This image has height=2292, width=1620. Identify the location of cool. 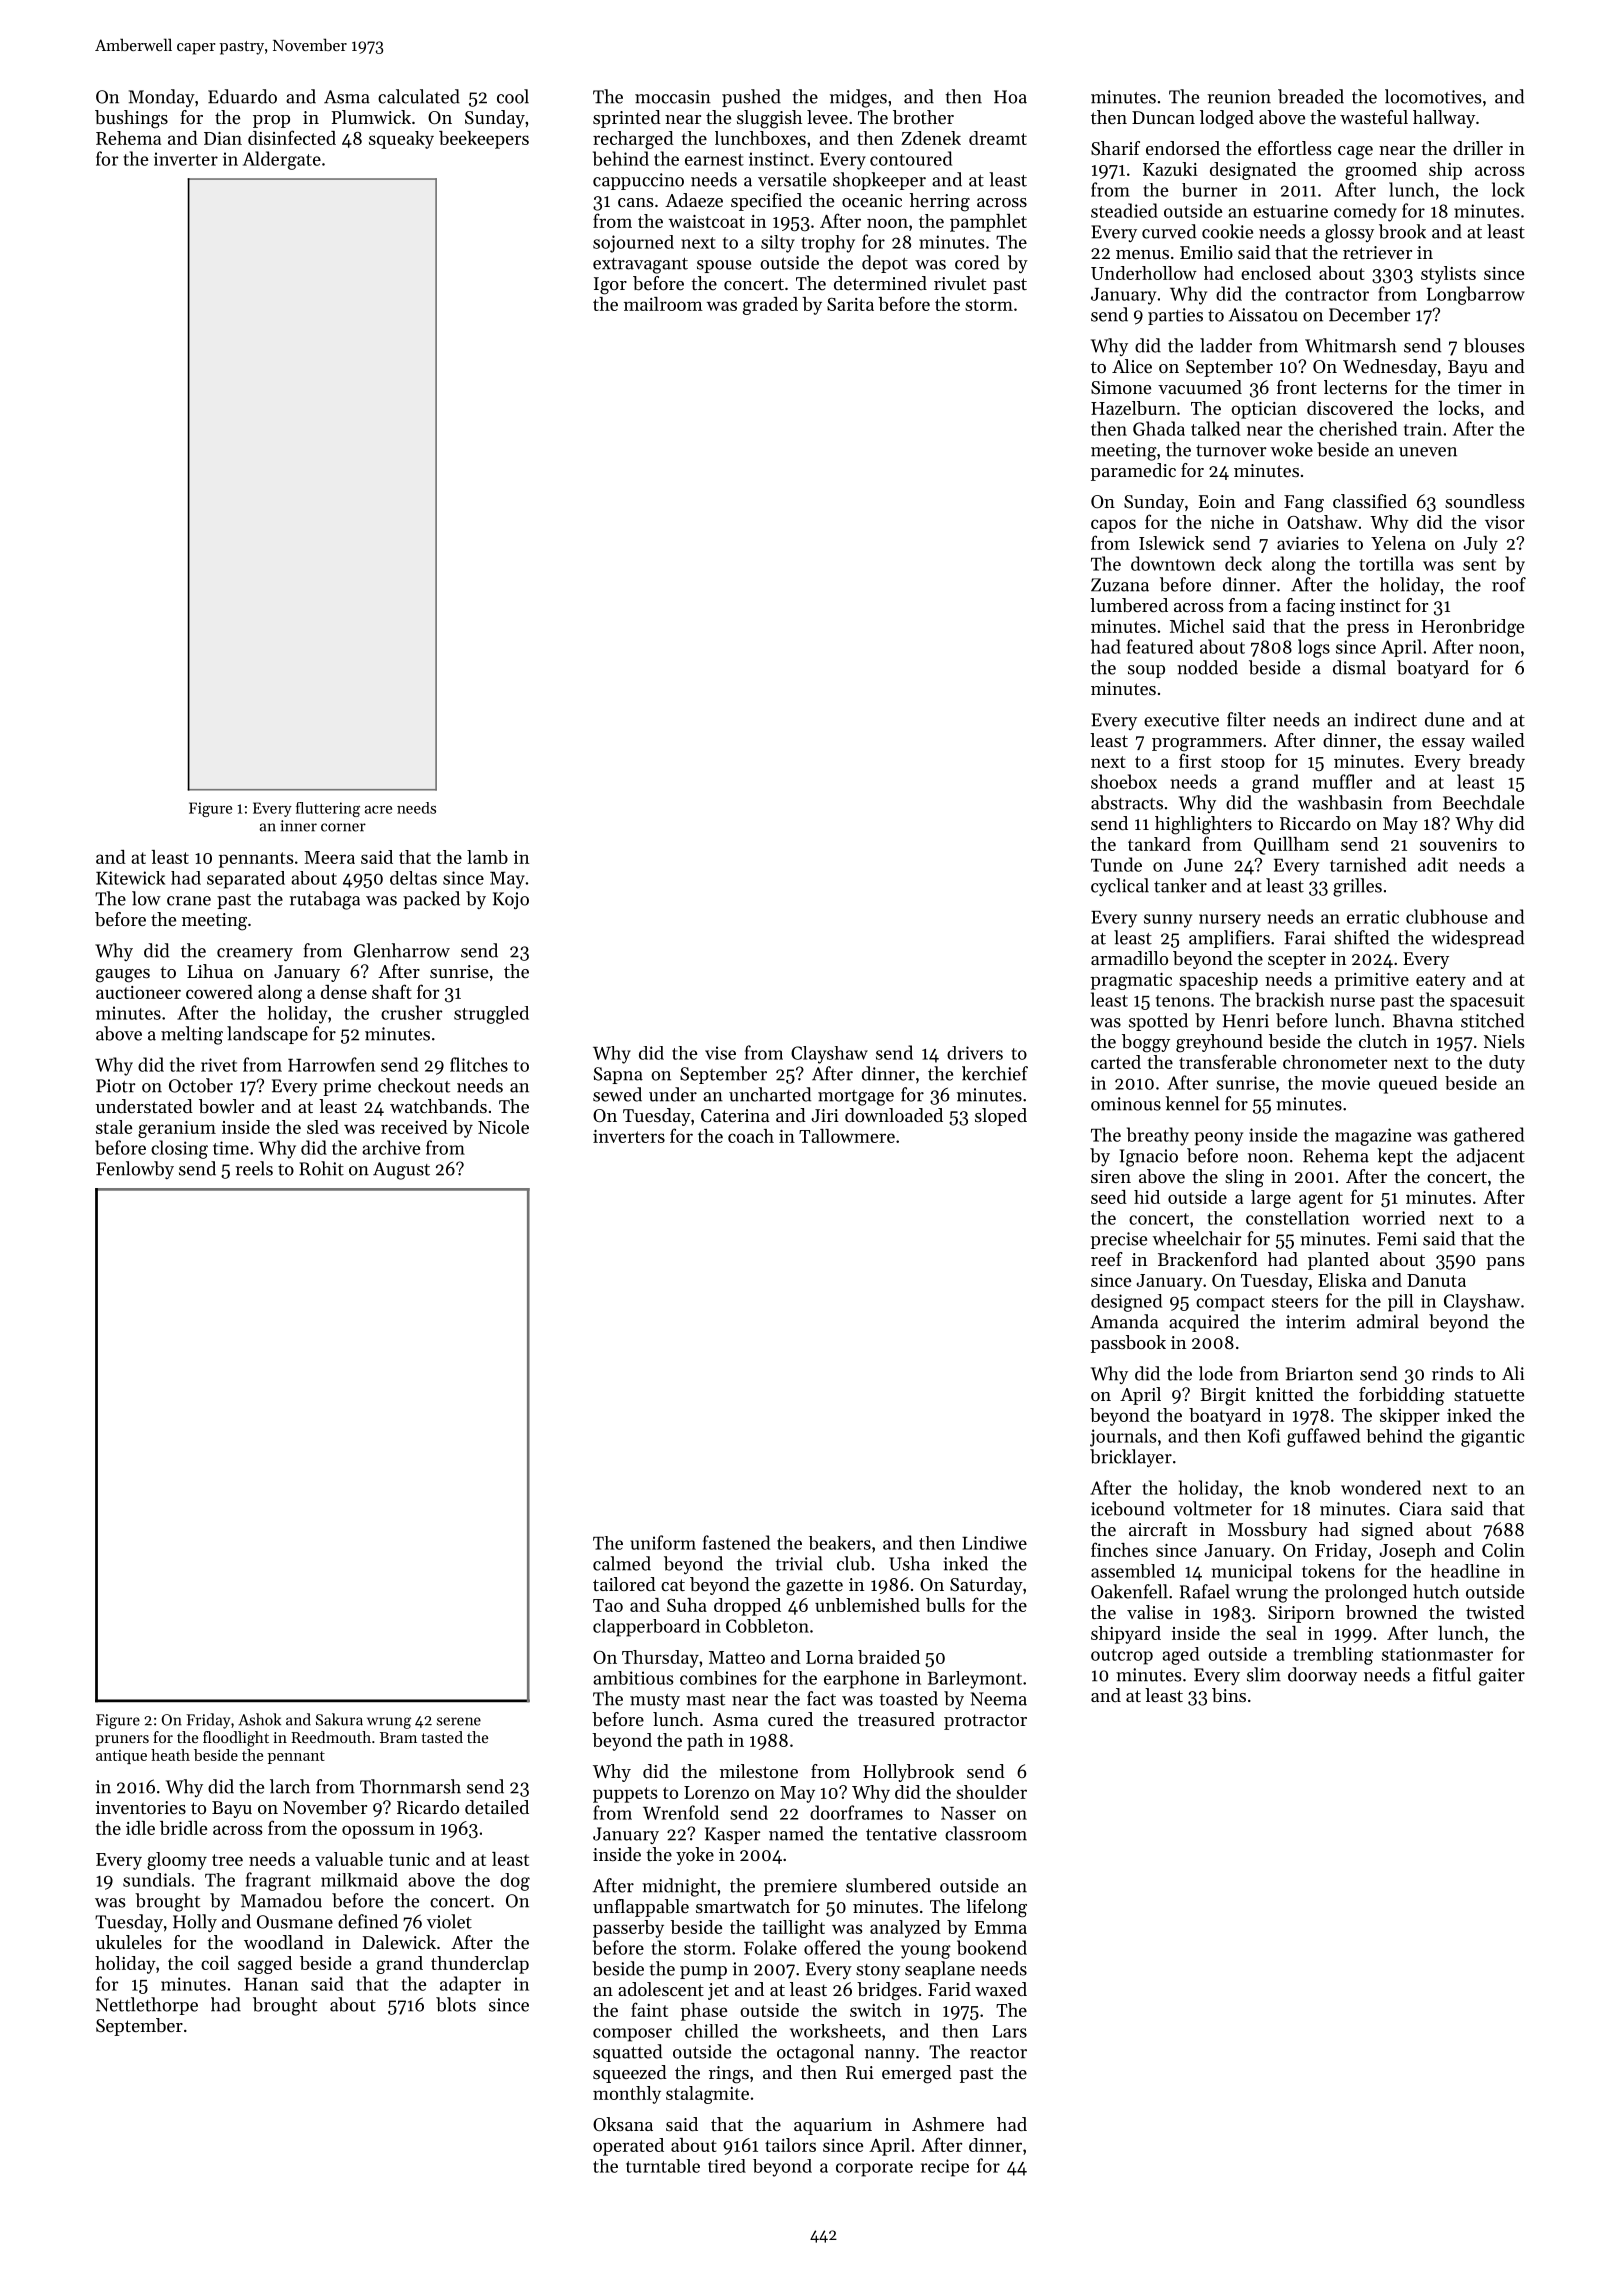
(513, 96).
